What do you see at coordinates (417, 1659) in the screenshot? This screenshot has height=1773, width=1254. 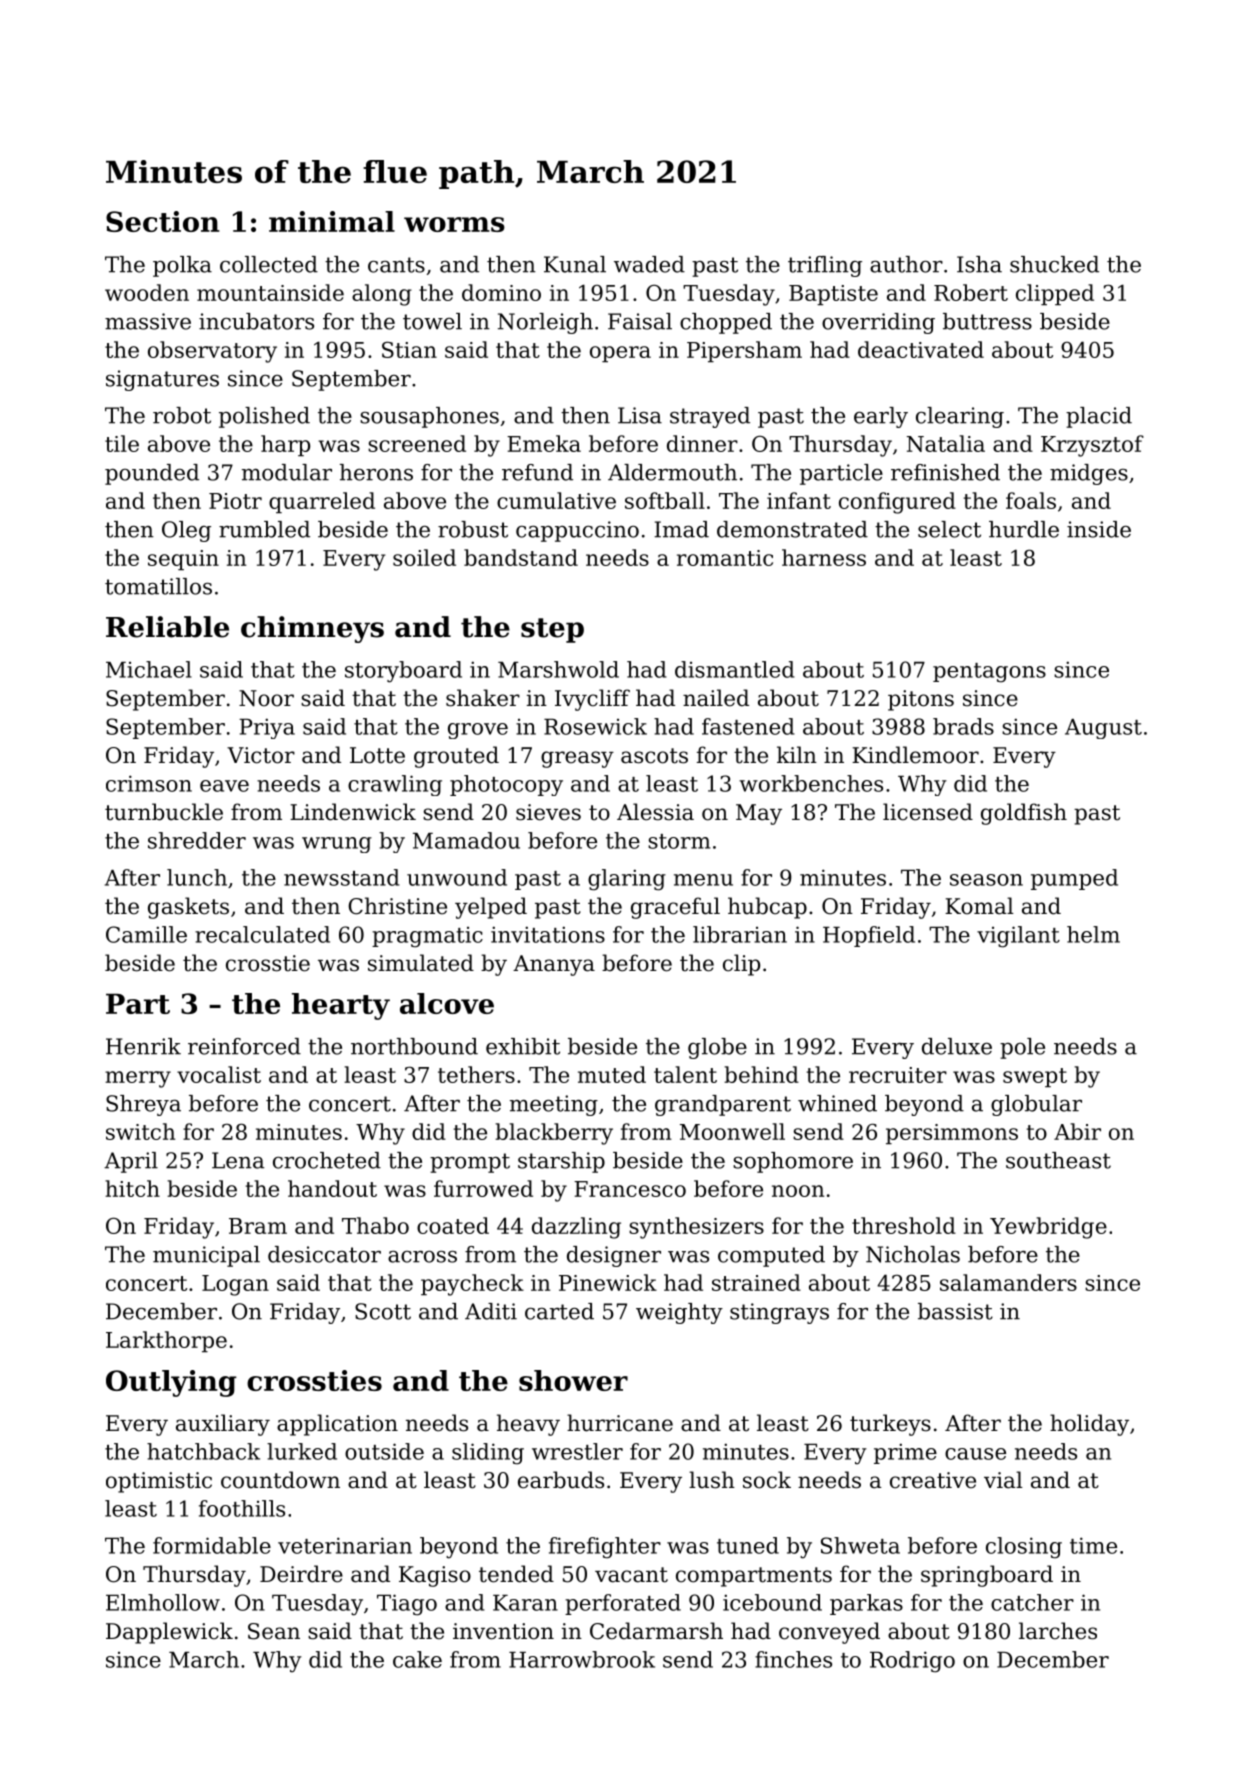 I see `cake` at bounding box center [417, 1659].
